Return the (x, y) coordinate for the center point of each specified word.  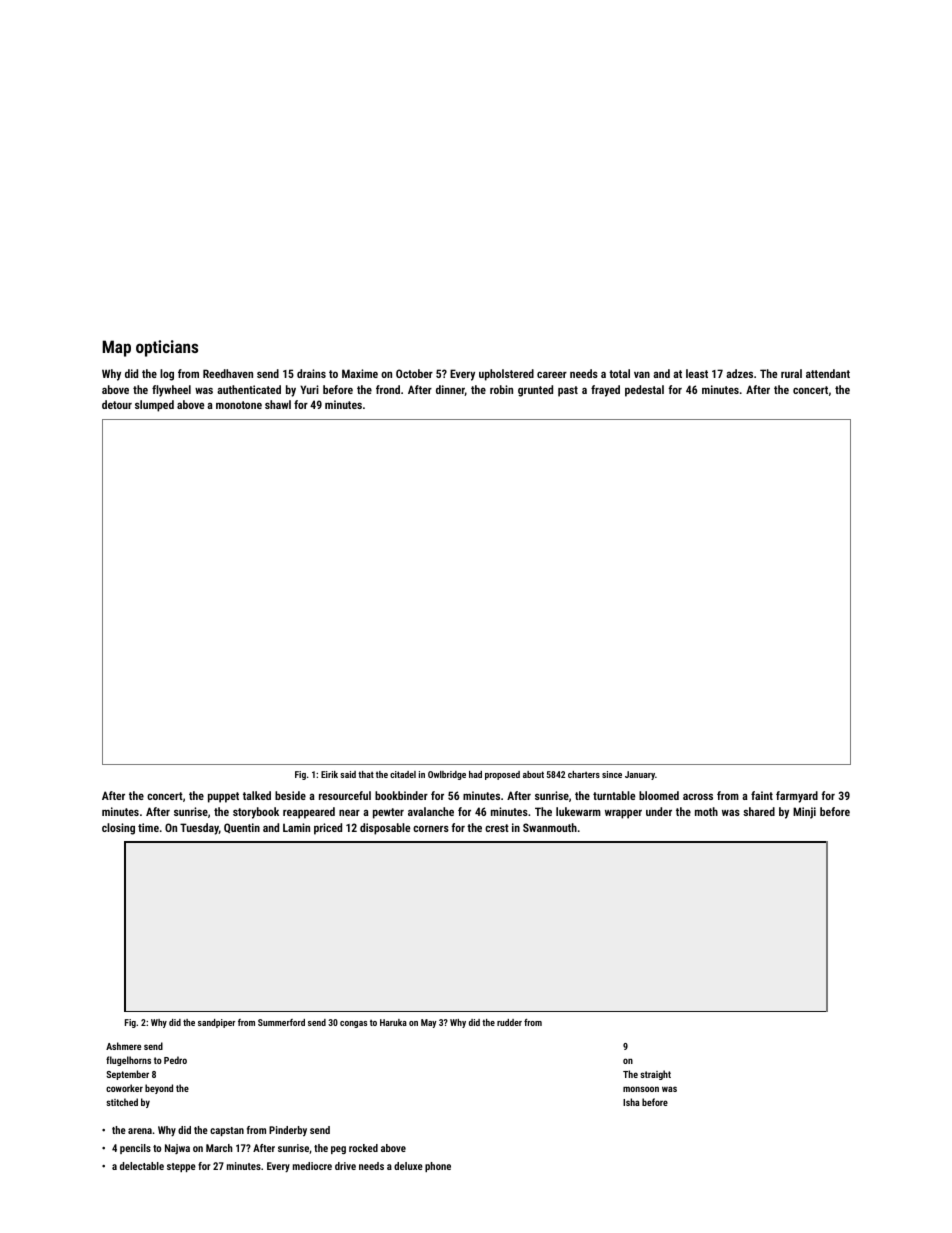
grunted (535, 391)
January (640, 775)
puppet (223, 797)
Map (116, 348)
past (568, 391)
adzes (739, 373)
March (219, 1148)
